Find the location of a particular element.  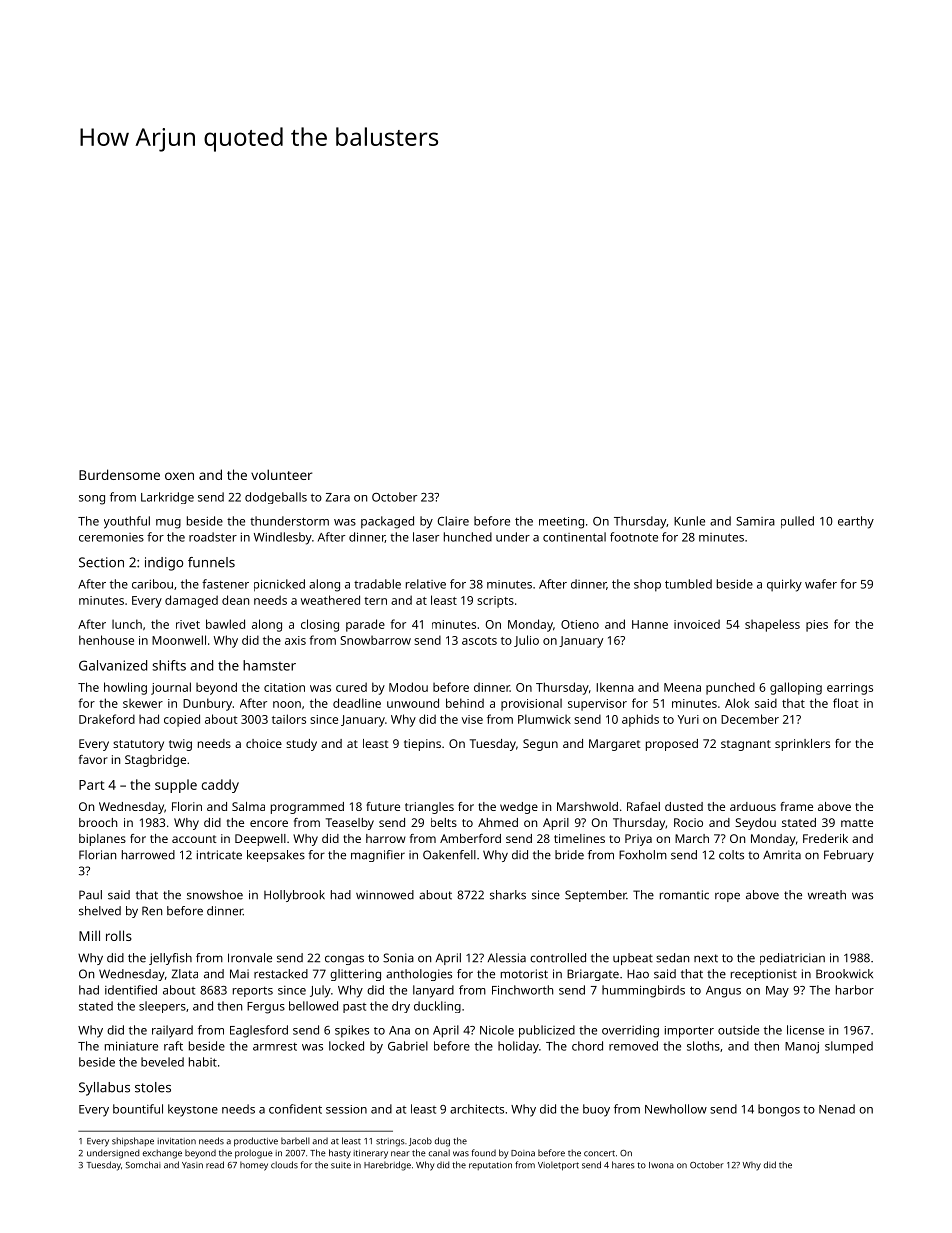

volunteer is located at coordinates (281, 474).
